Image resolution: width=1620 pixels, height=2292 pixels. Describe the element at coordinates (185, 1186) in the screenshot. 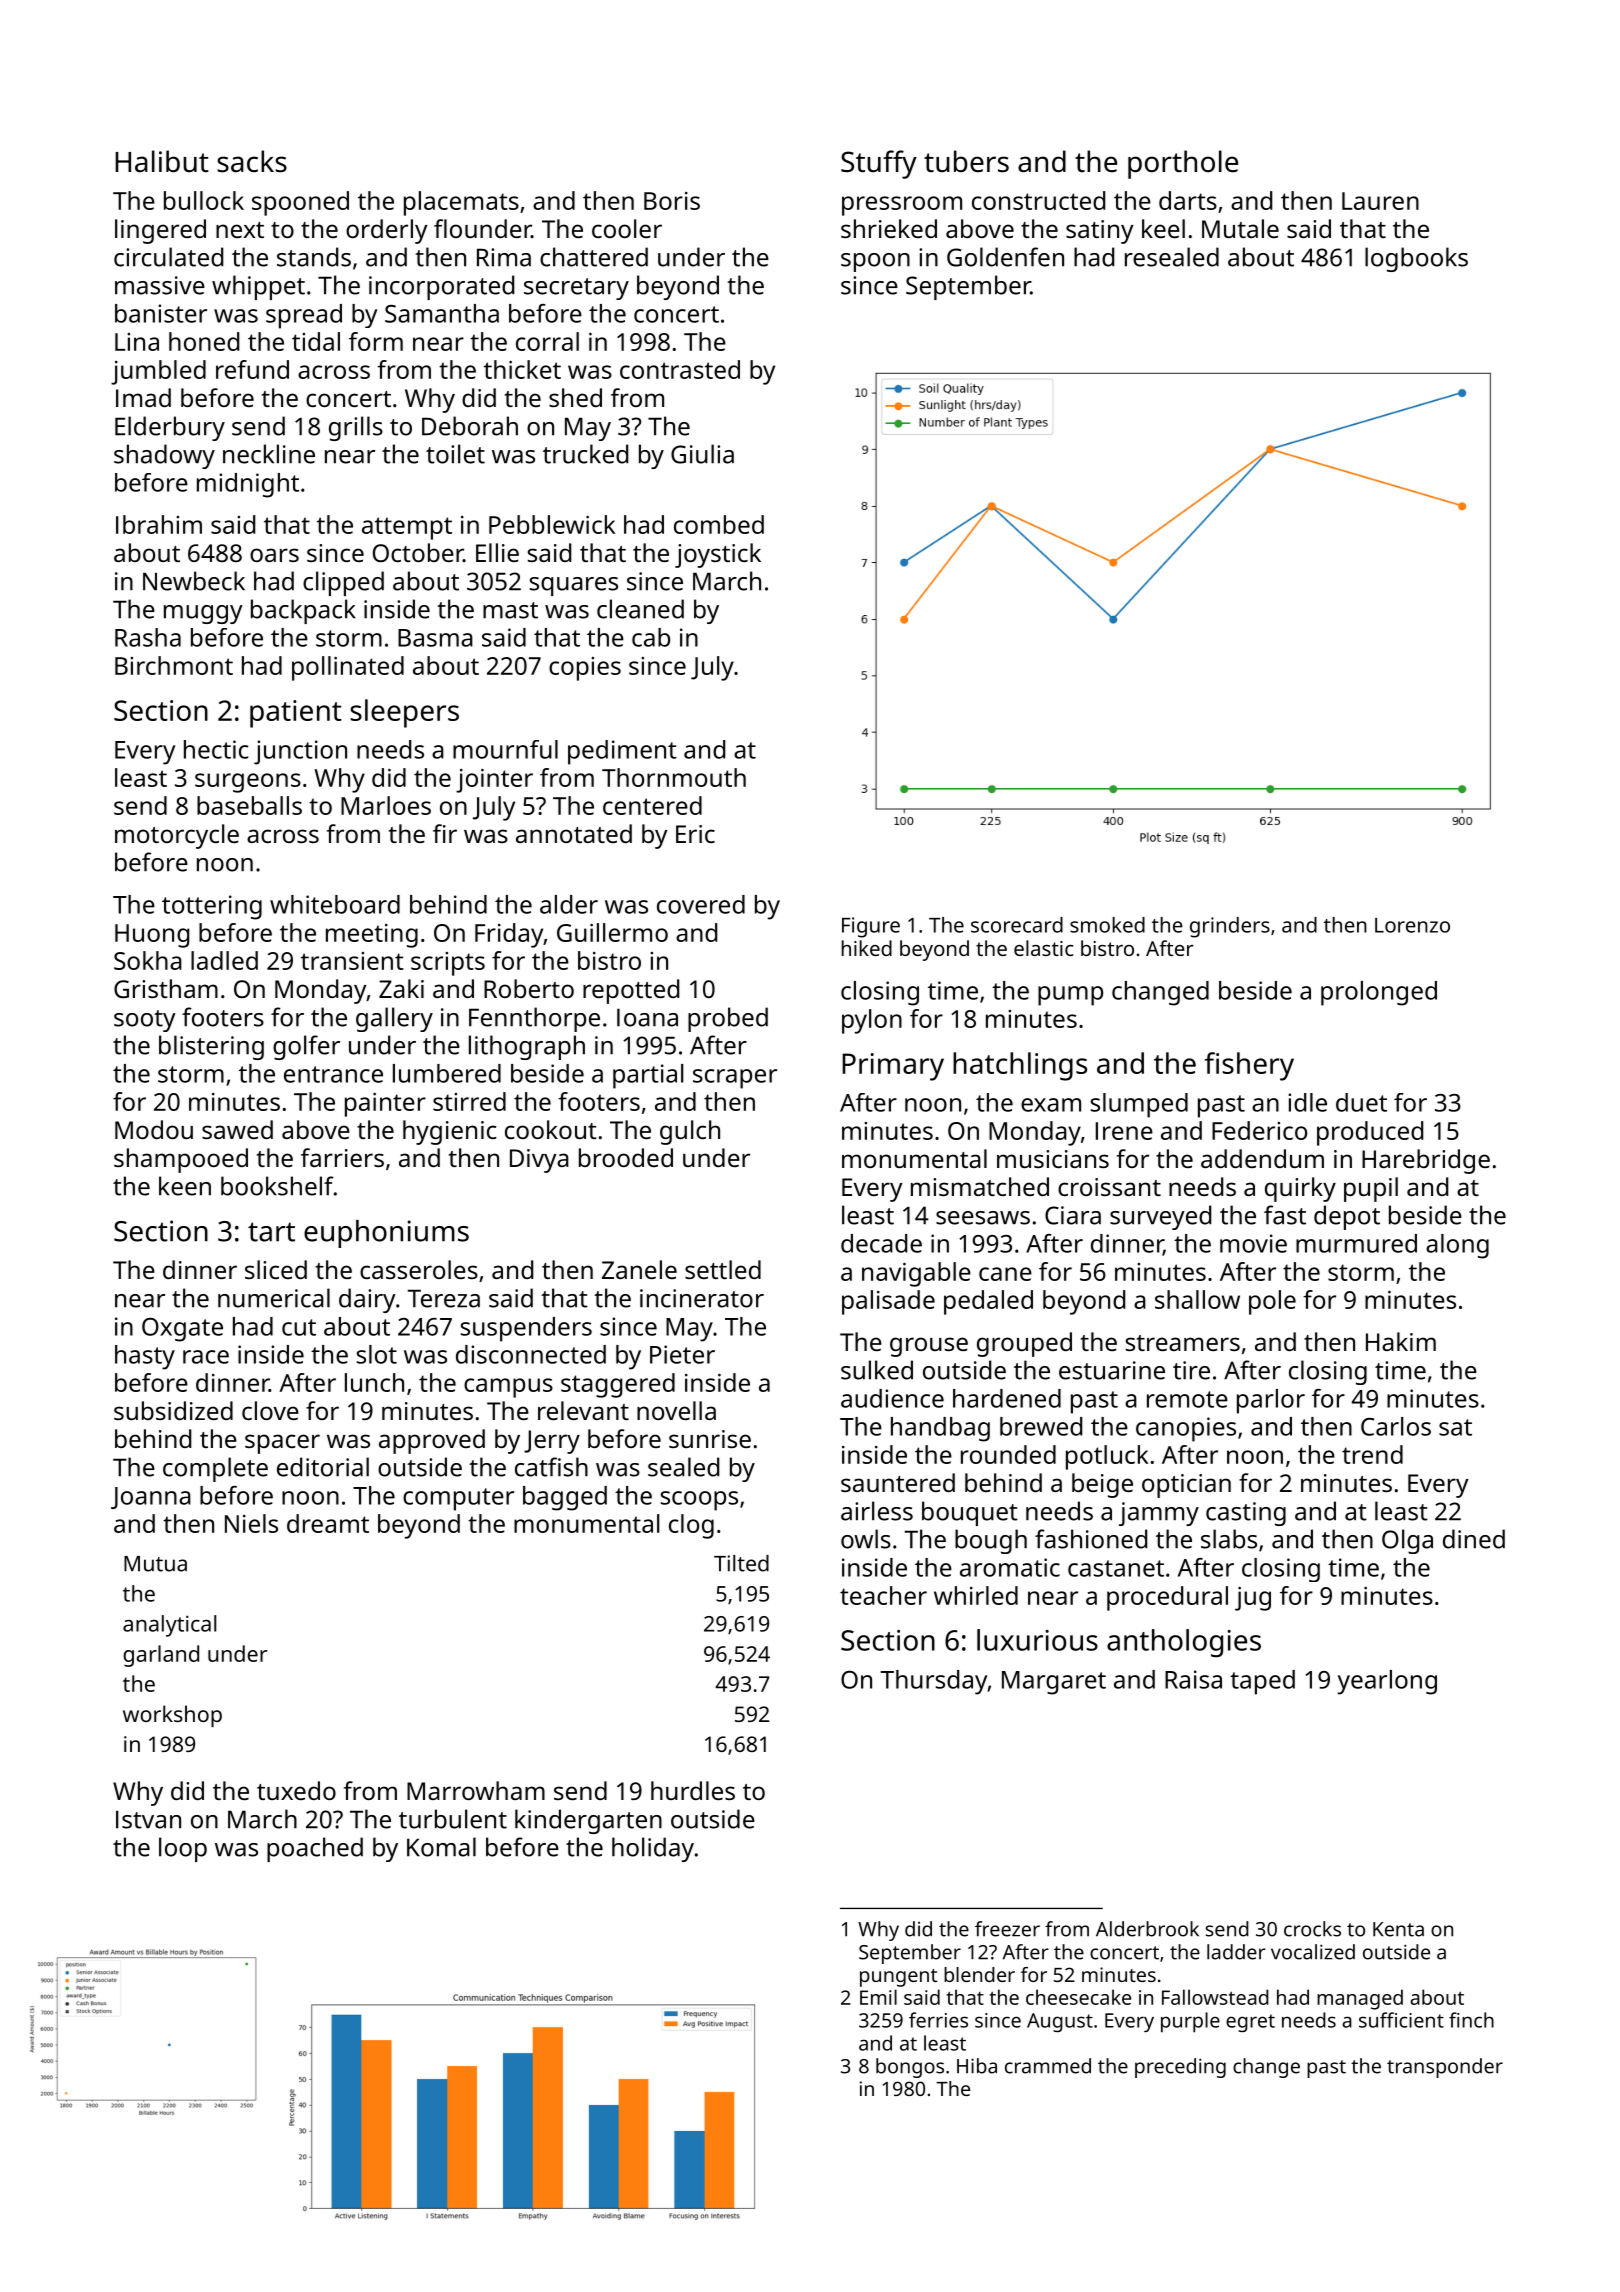

I see `keen` at that location.
